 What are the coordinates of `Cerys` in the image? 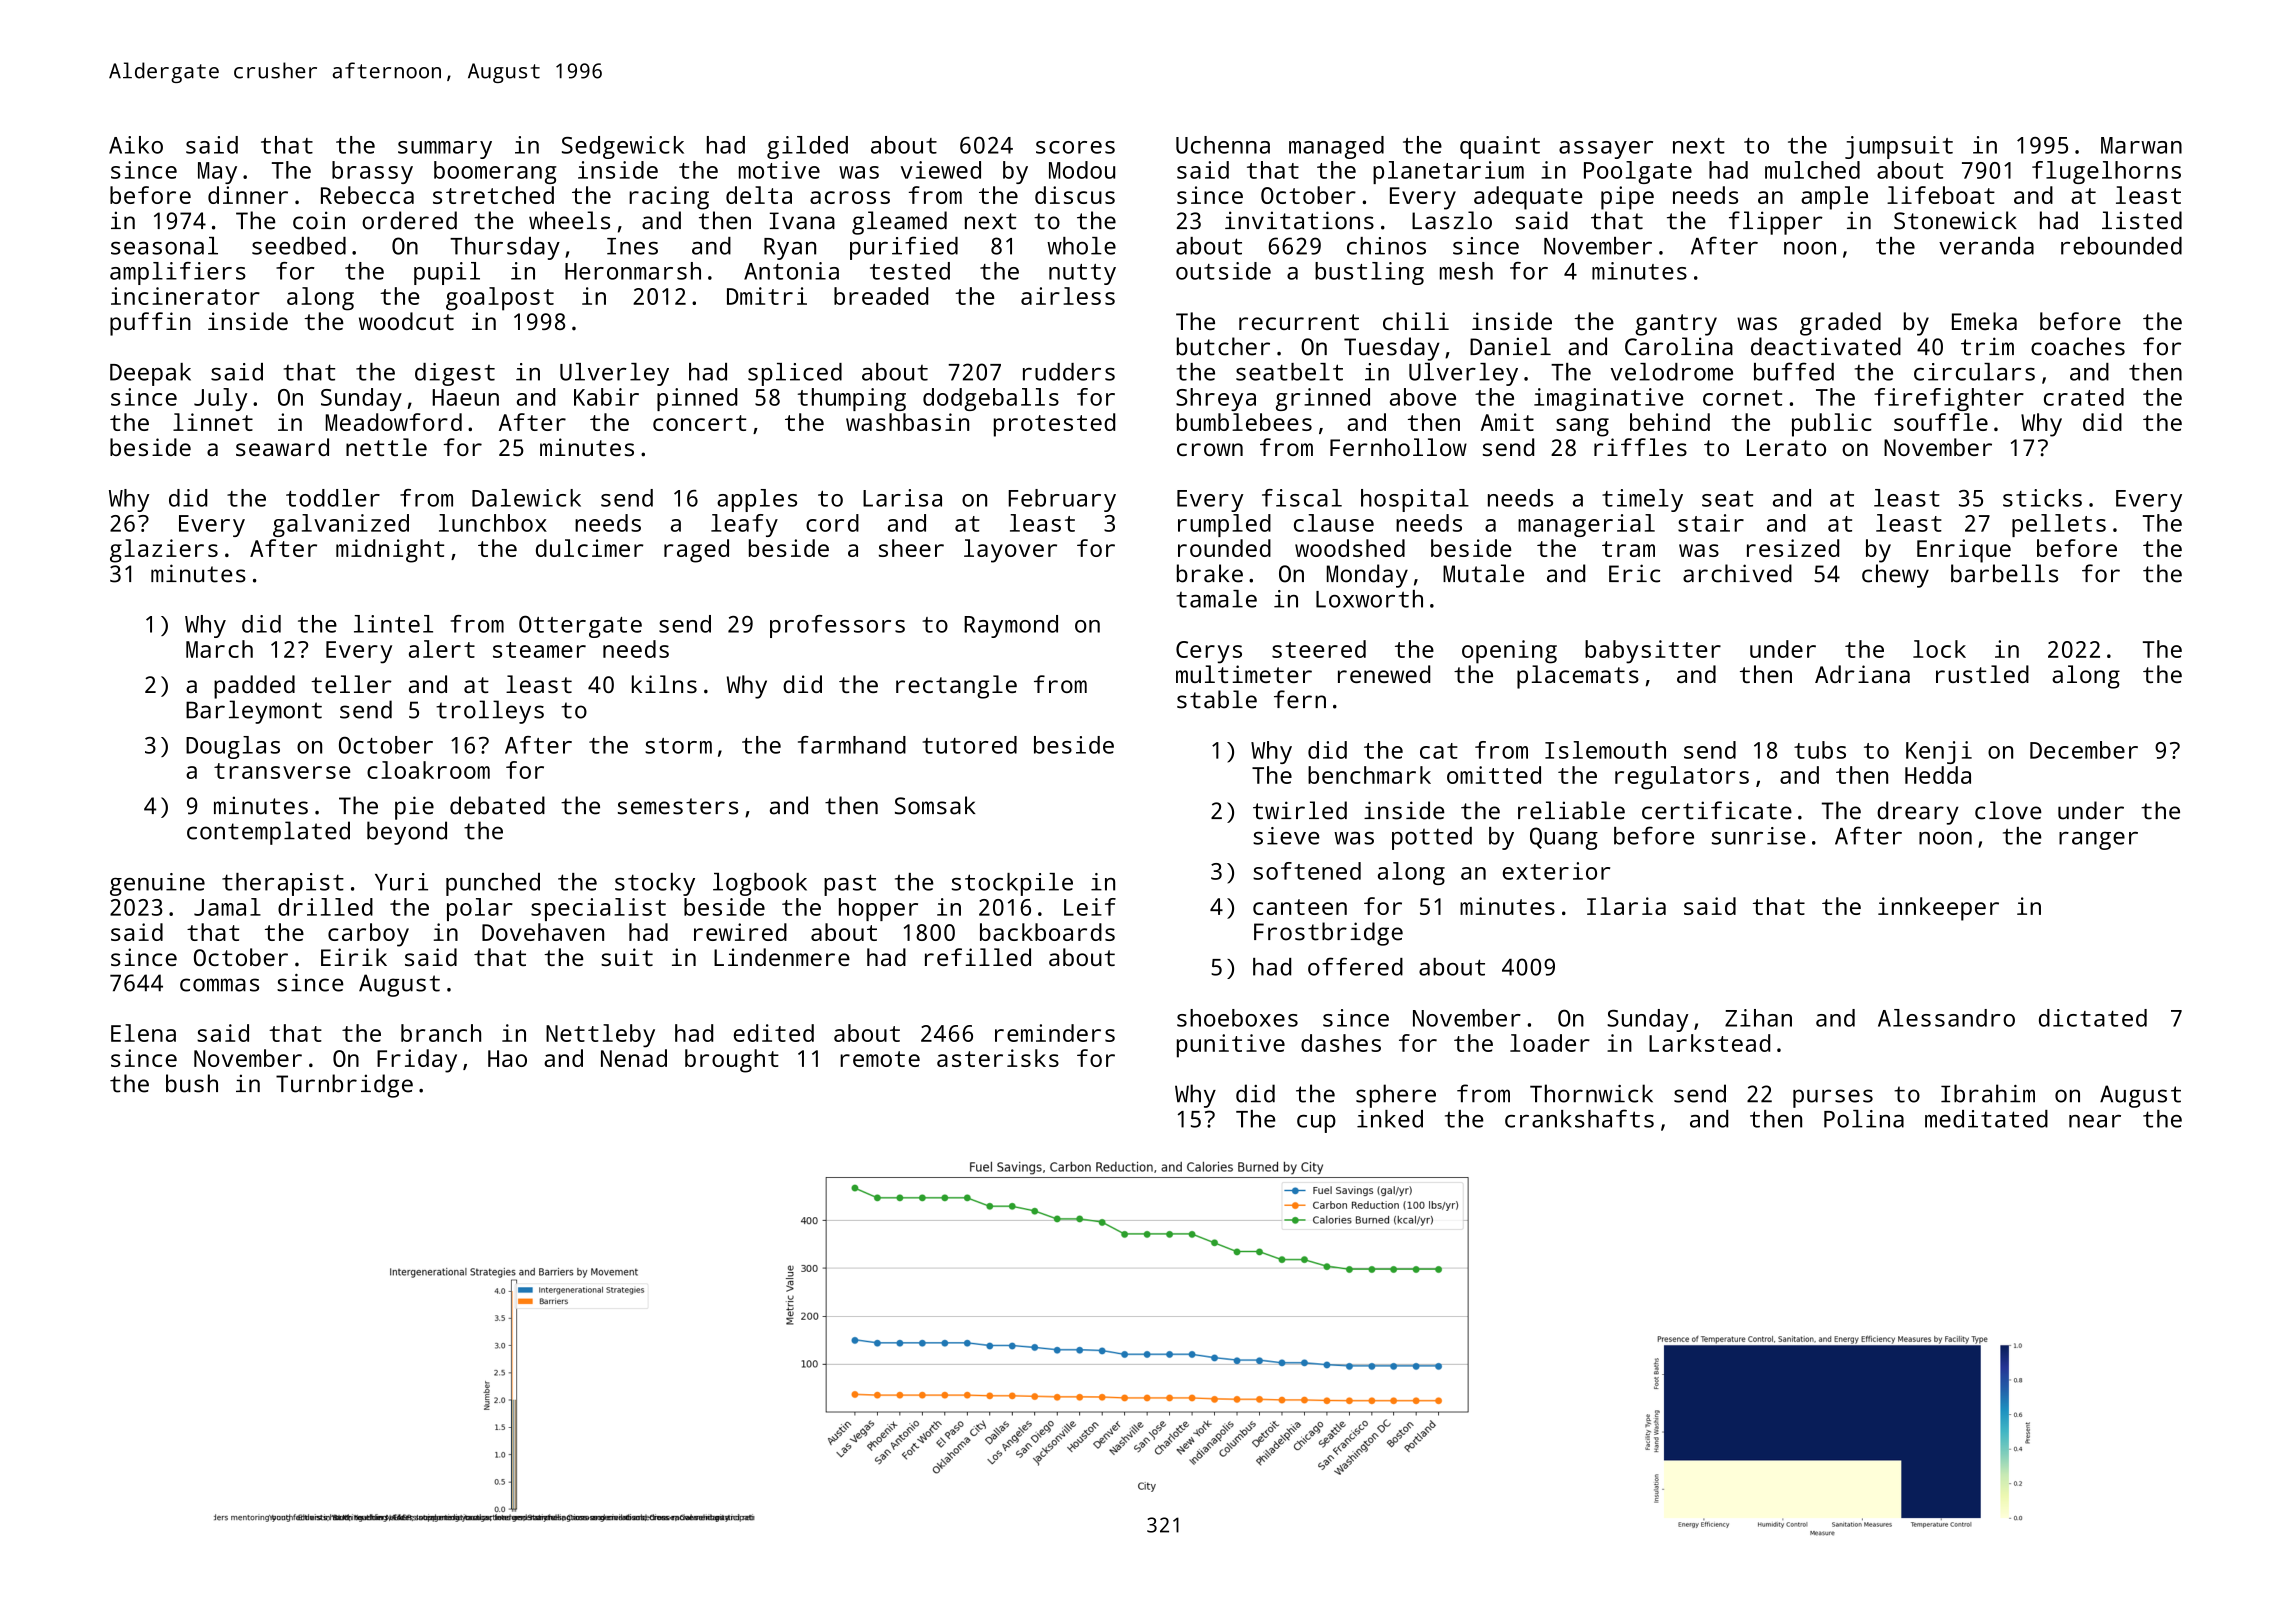 It's located at (1209, 652).
